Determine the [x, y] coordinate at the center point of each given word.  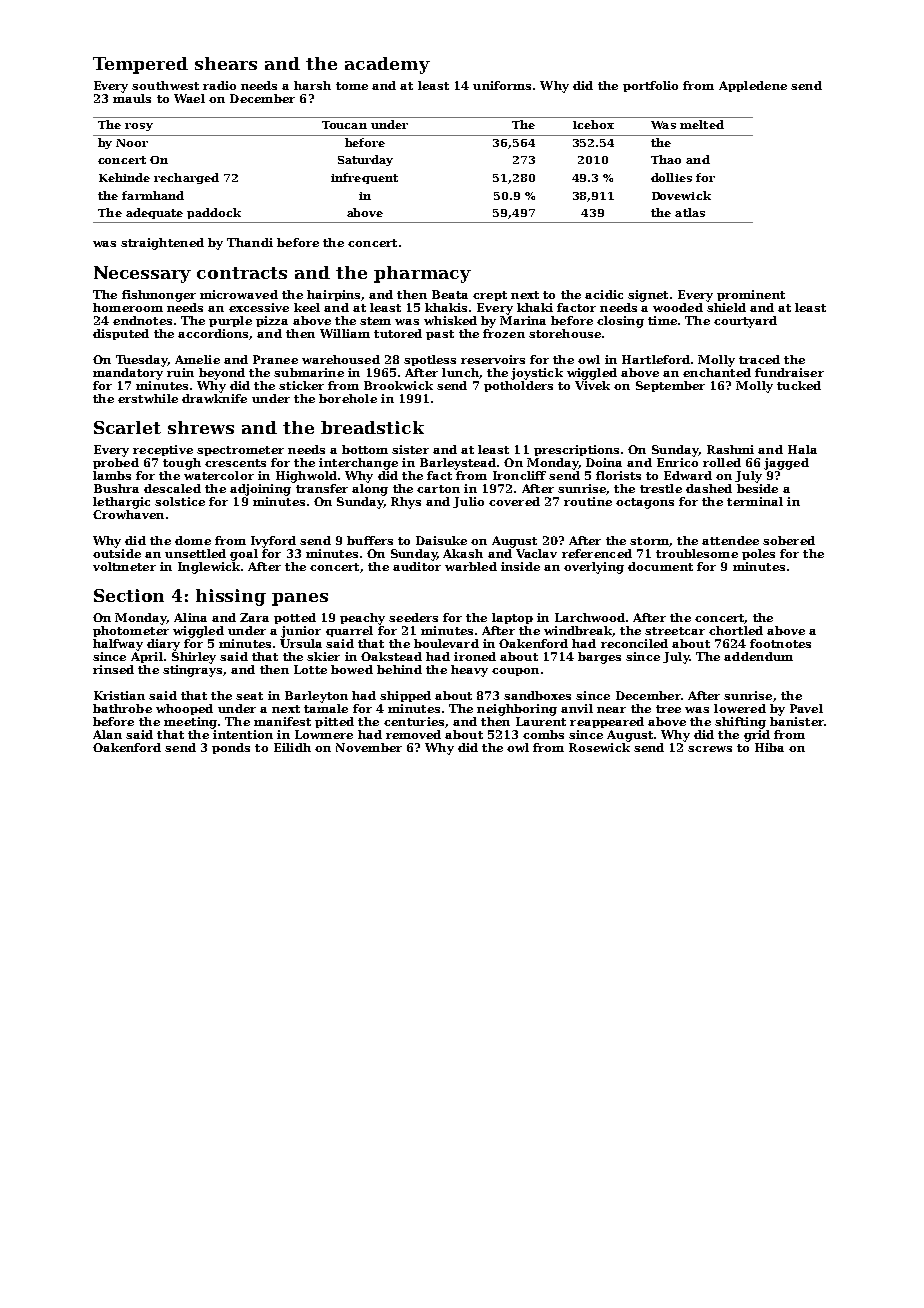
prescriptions [576, 450]
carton [438, 489]
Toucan [344, 125]
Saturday [365, 160]
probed [116, 463]
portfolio [650, 86]
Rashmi [730, 449]
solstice [180, 501]
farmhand [153, 195]
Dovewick [681, 195]
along [370, 490]
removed [413, 734]
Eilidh [292, 747]
